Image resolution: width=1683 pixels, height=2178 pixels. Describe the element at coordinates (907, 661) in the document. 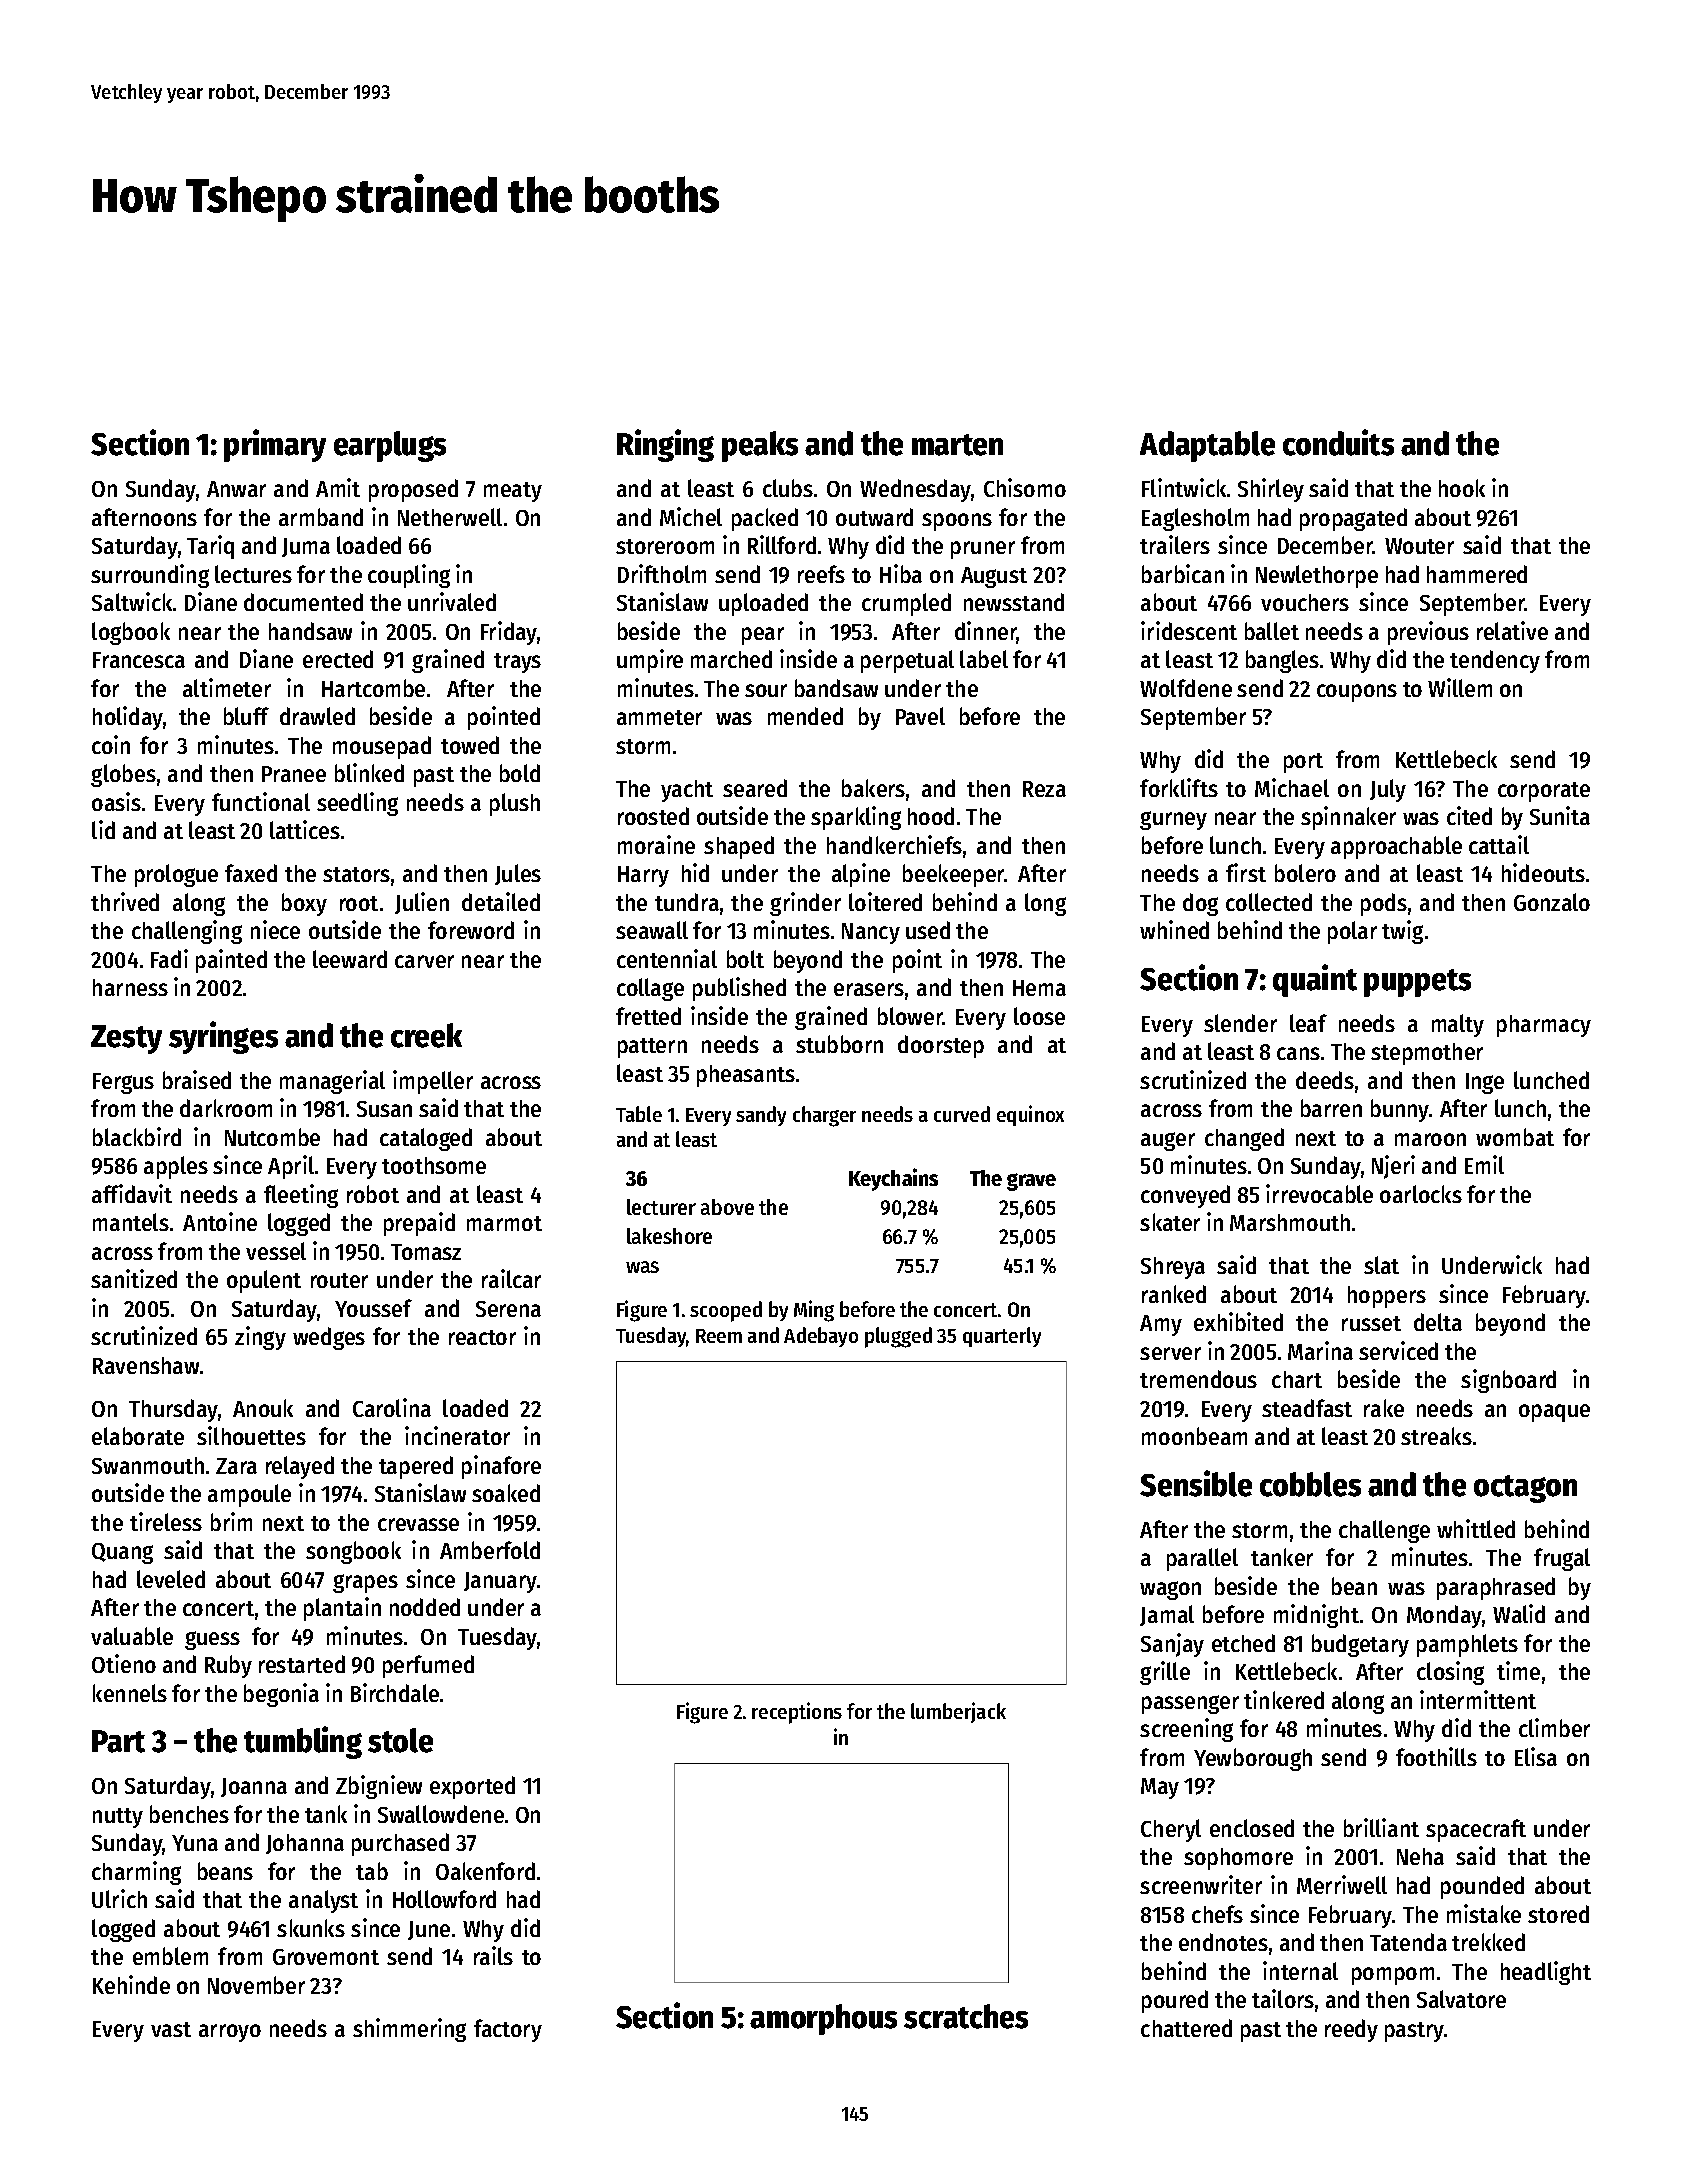

I see `perpetual` at that location.
